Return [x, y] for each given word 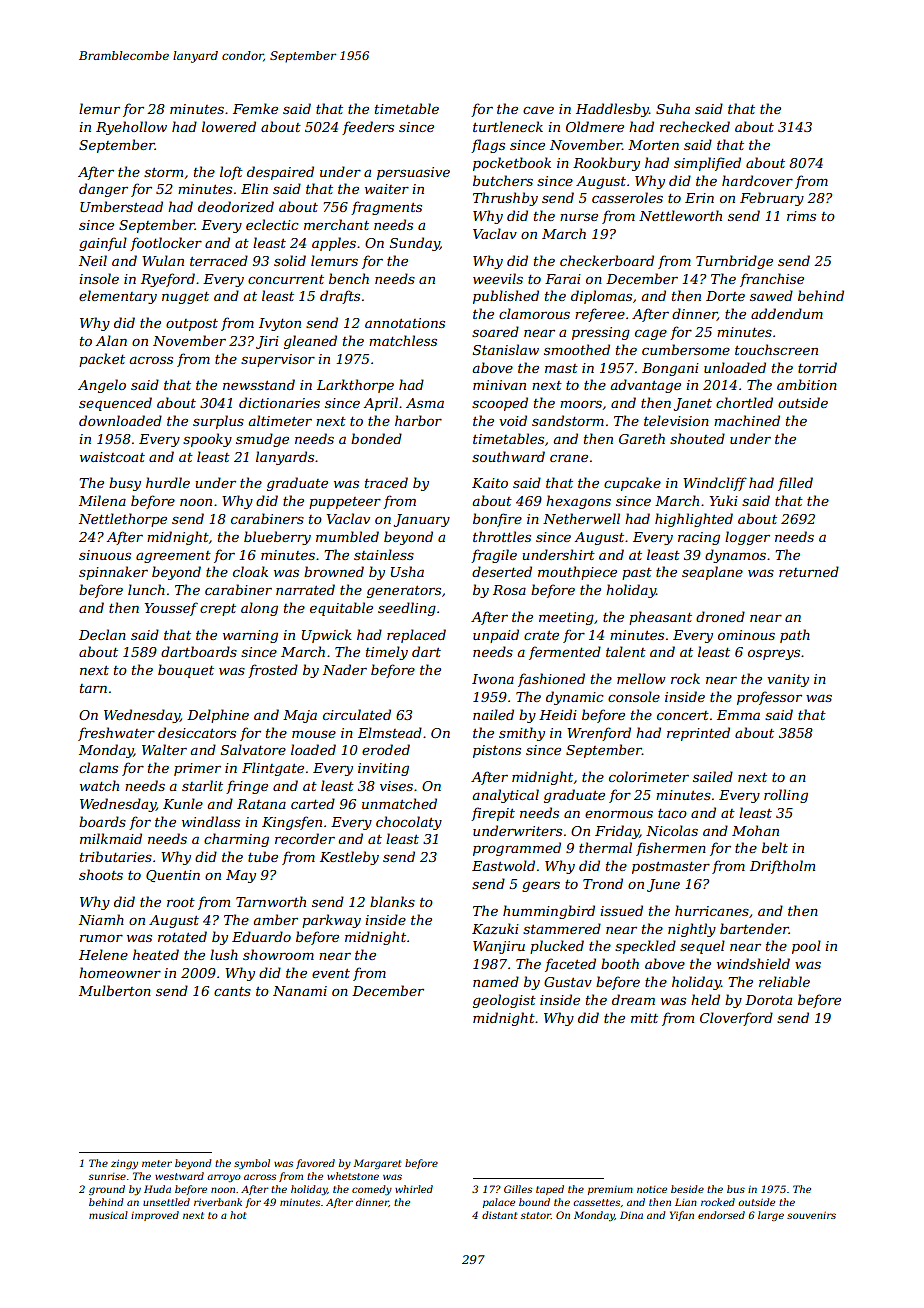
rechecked [695, 126]
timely [387, 653]
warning [250, 636]
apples [334, 244]
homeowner [120, 972]
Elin [254, 188]
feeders [368, 128]
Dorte [725, 296]
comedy [372, 1190]
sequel [702, 947]
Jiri [267, 342]
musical [108, 1215]
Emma [738, 715]
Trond [603, 883]
